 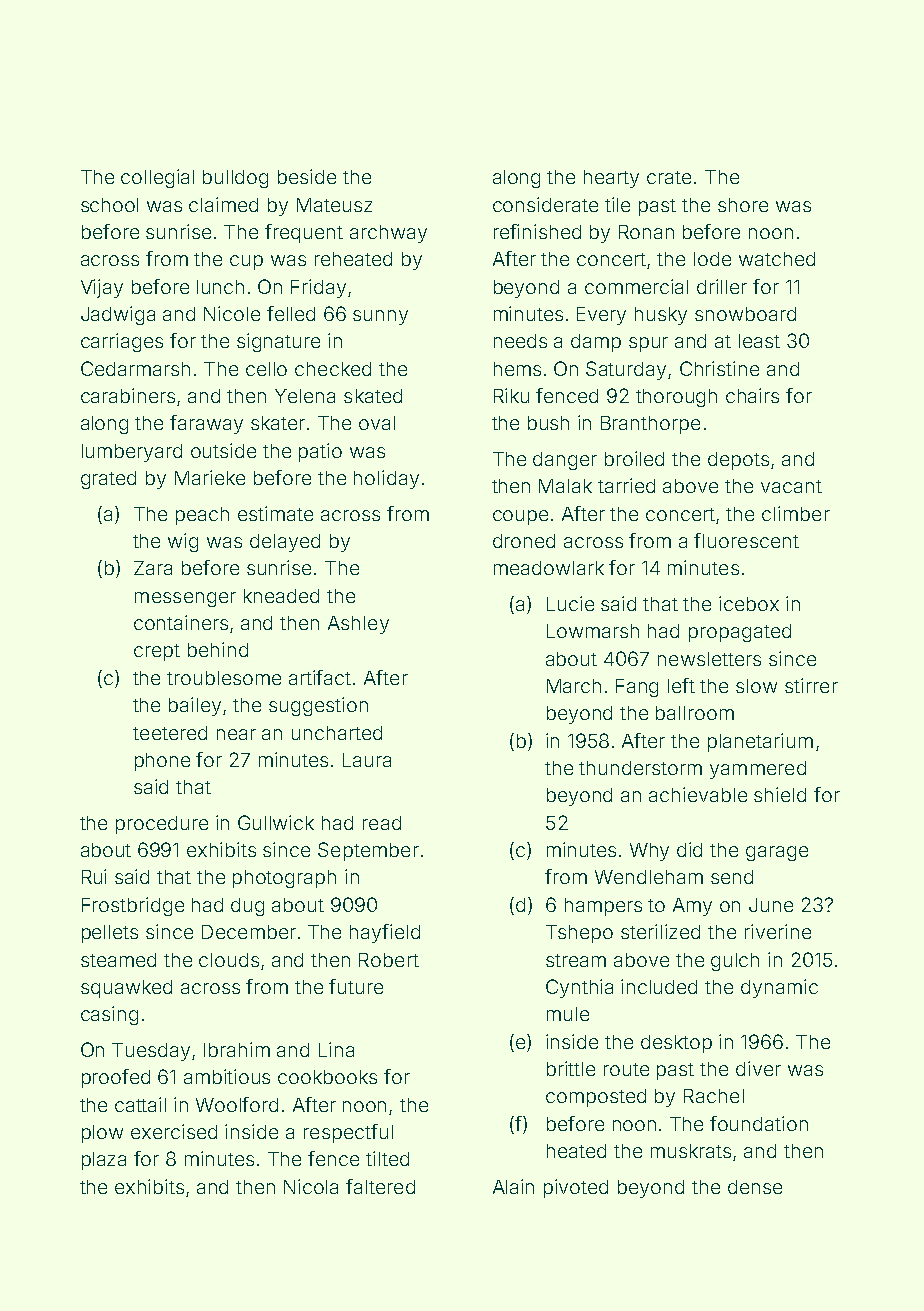 What do you see at coordinates (758, 1068) in the screenshot?
I see `diver` at bounding box center [758, 1068].
